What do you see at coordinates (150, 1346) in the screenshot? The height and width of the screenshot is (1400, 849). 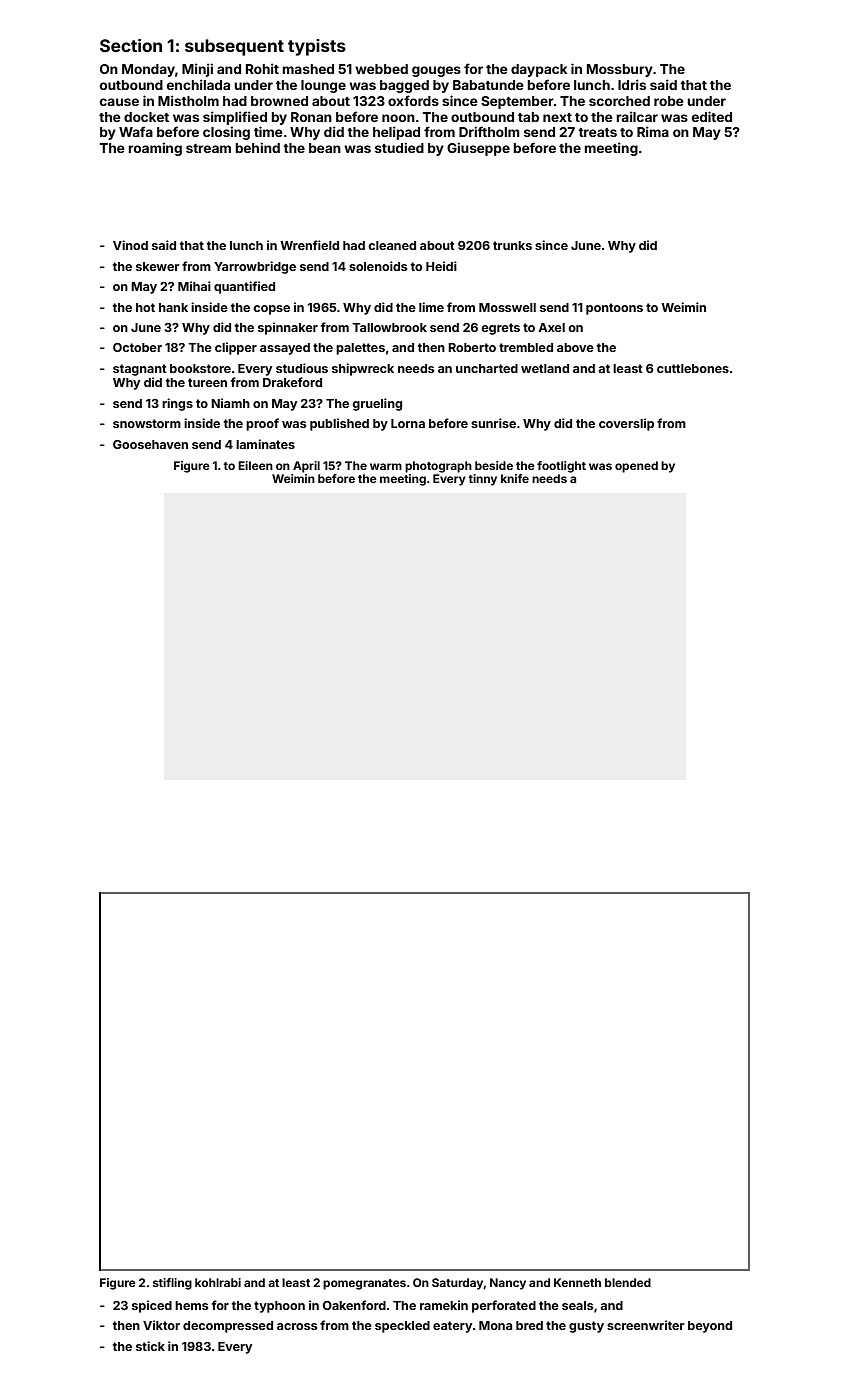 I see `stick` at bounding box center [150, 1346].
